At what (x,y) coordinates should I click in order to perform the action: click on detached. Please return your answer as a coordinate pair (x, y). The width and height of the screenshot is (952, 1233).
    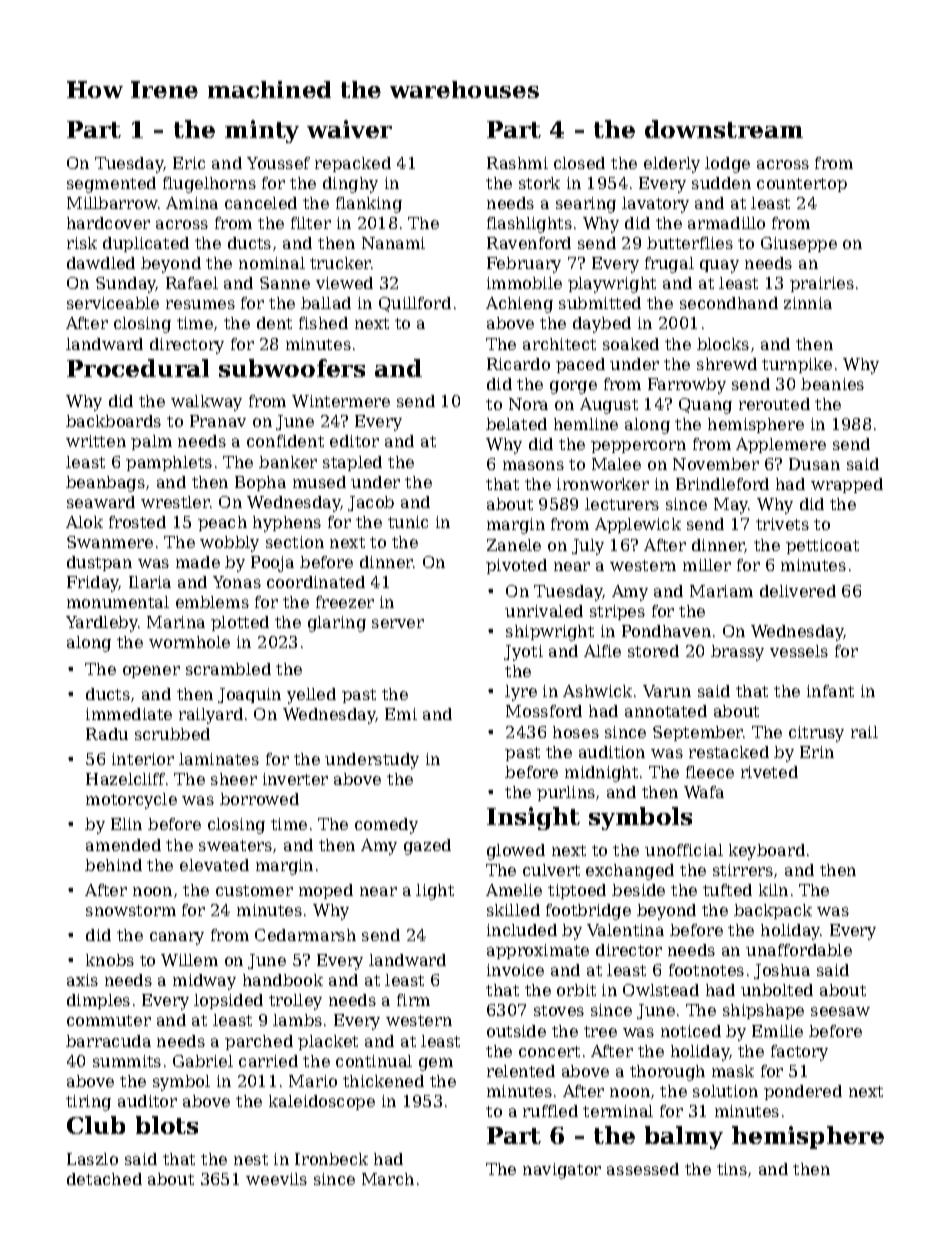
    Looking at the image, I should click on (104, 1179).
